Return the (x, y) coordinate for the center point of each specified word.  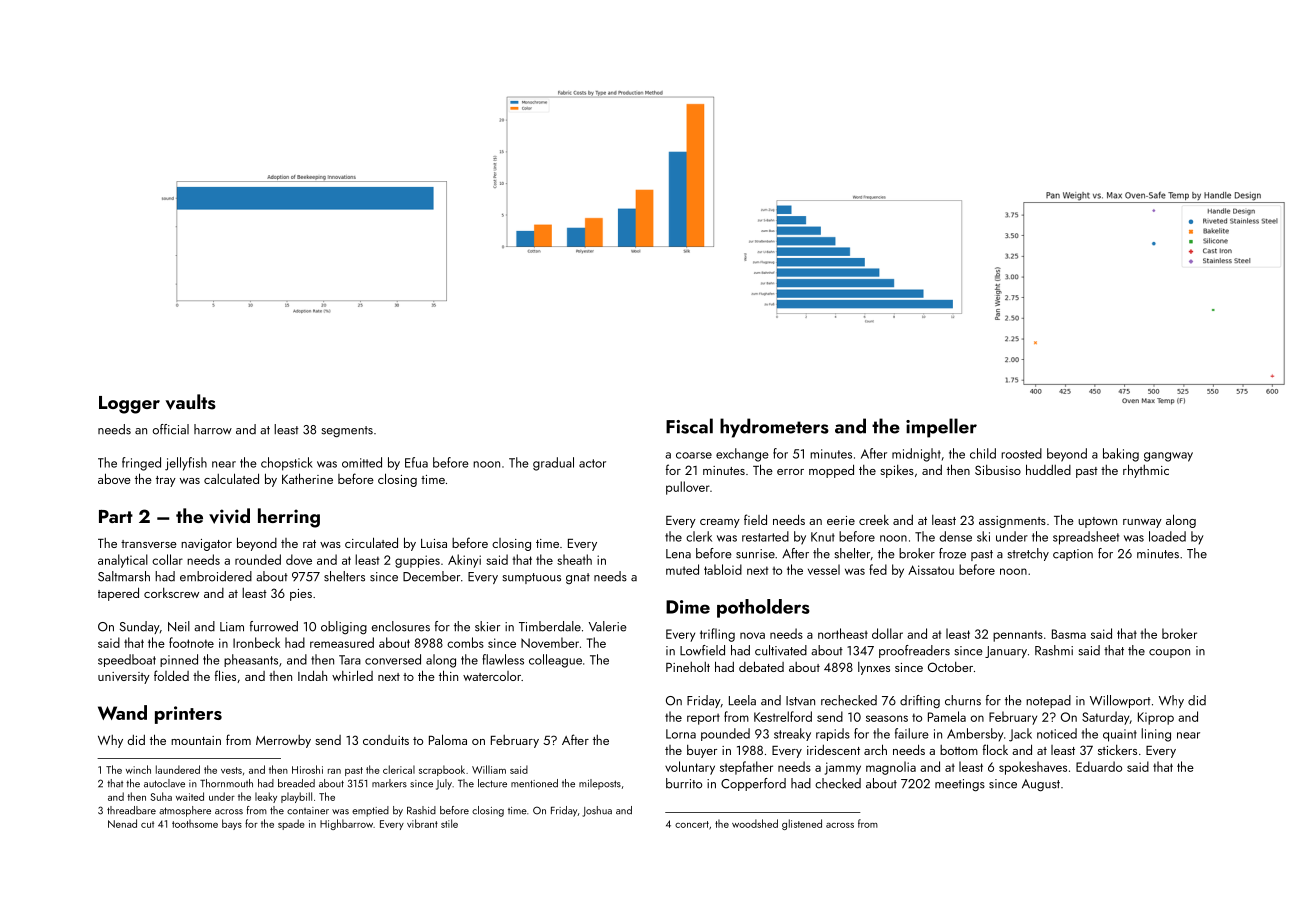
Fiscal (689, 426)
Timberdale (550, 626)
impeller (941, 428)
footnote (191, 642)
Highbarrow (346, 824)
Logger (129, 405)
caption (1073, 555)
